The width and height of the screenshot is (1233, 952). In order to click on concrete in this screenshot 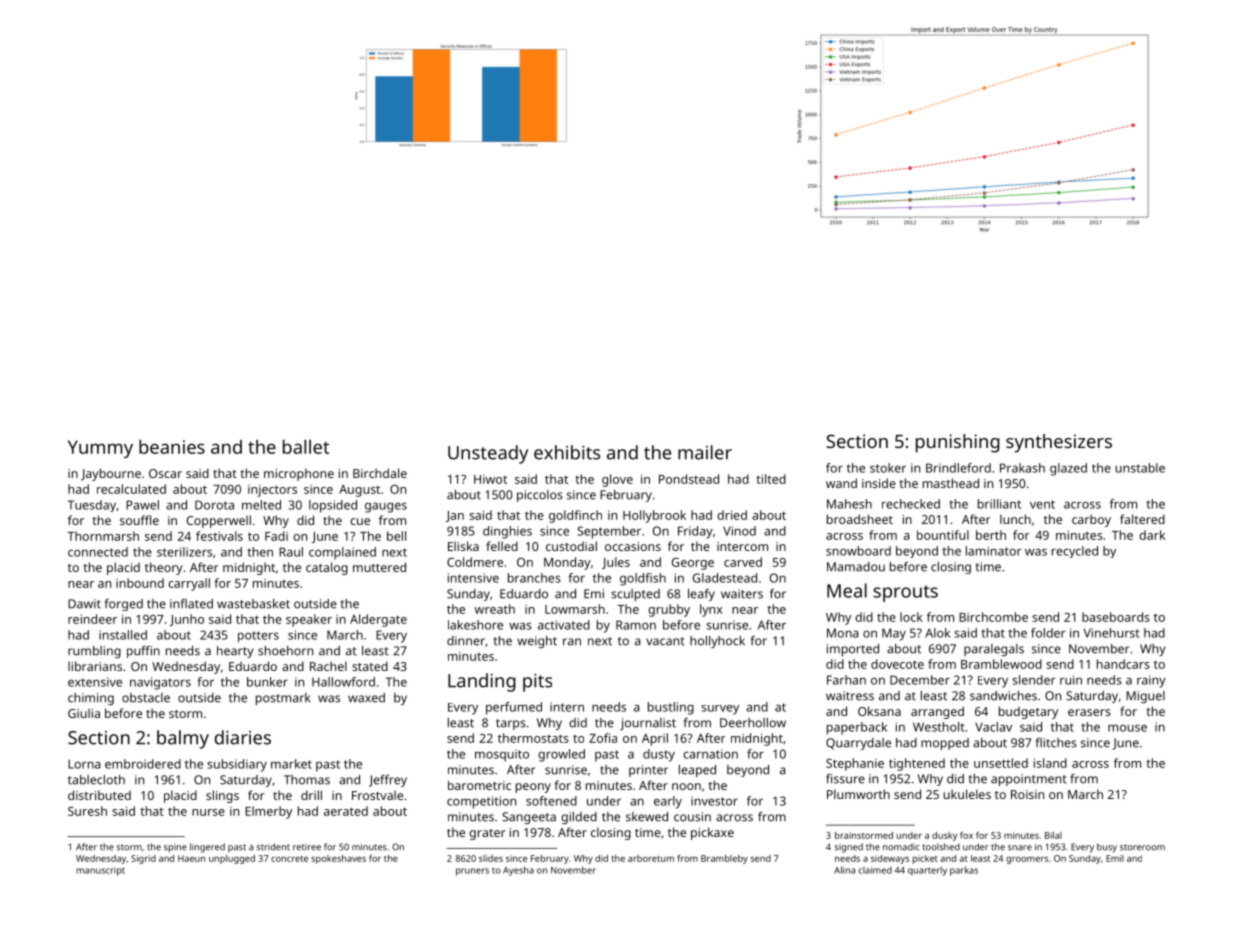, I will do `click(289, 859)`.
